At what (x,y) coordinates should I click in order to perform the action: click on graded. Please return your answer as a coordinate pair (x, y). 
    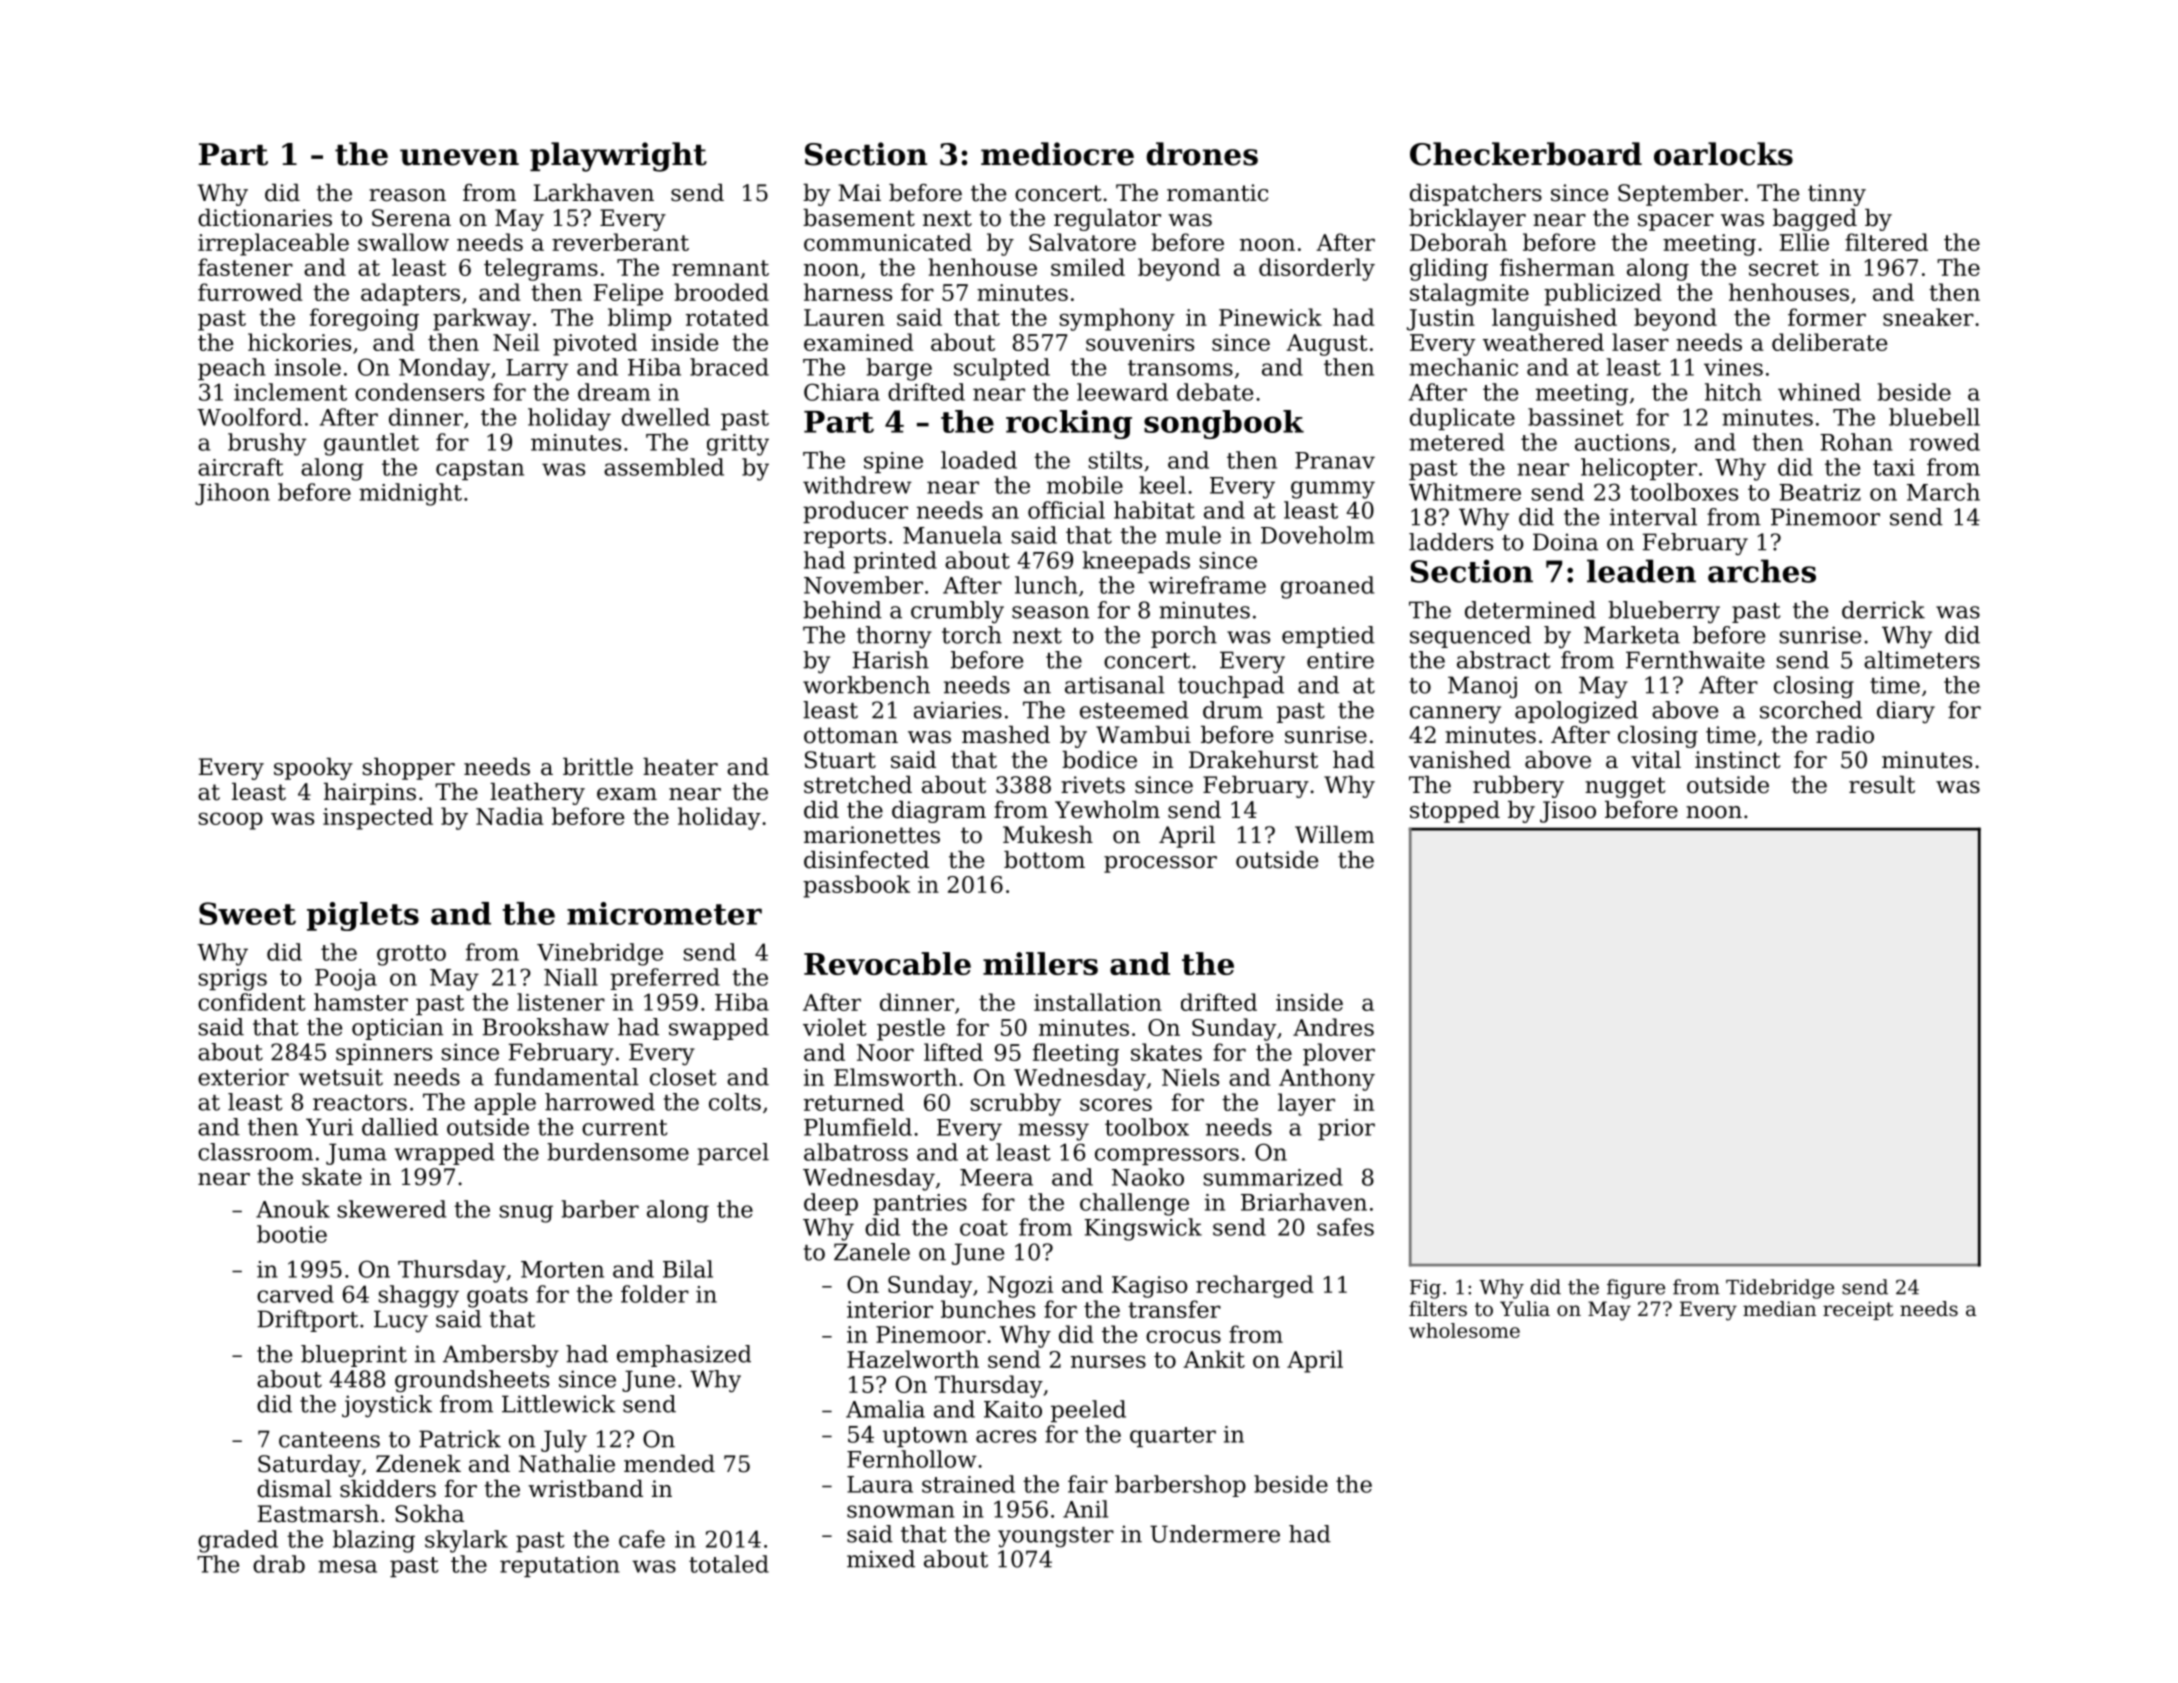
    Looking at the image, I should click on (238, 1541).
